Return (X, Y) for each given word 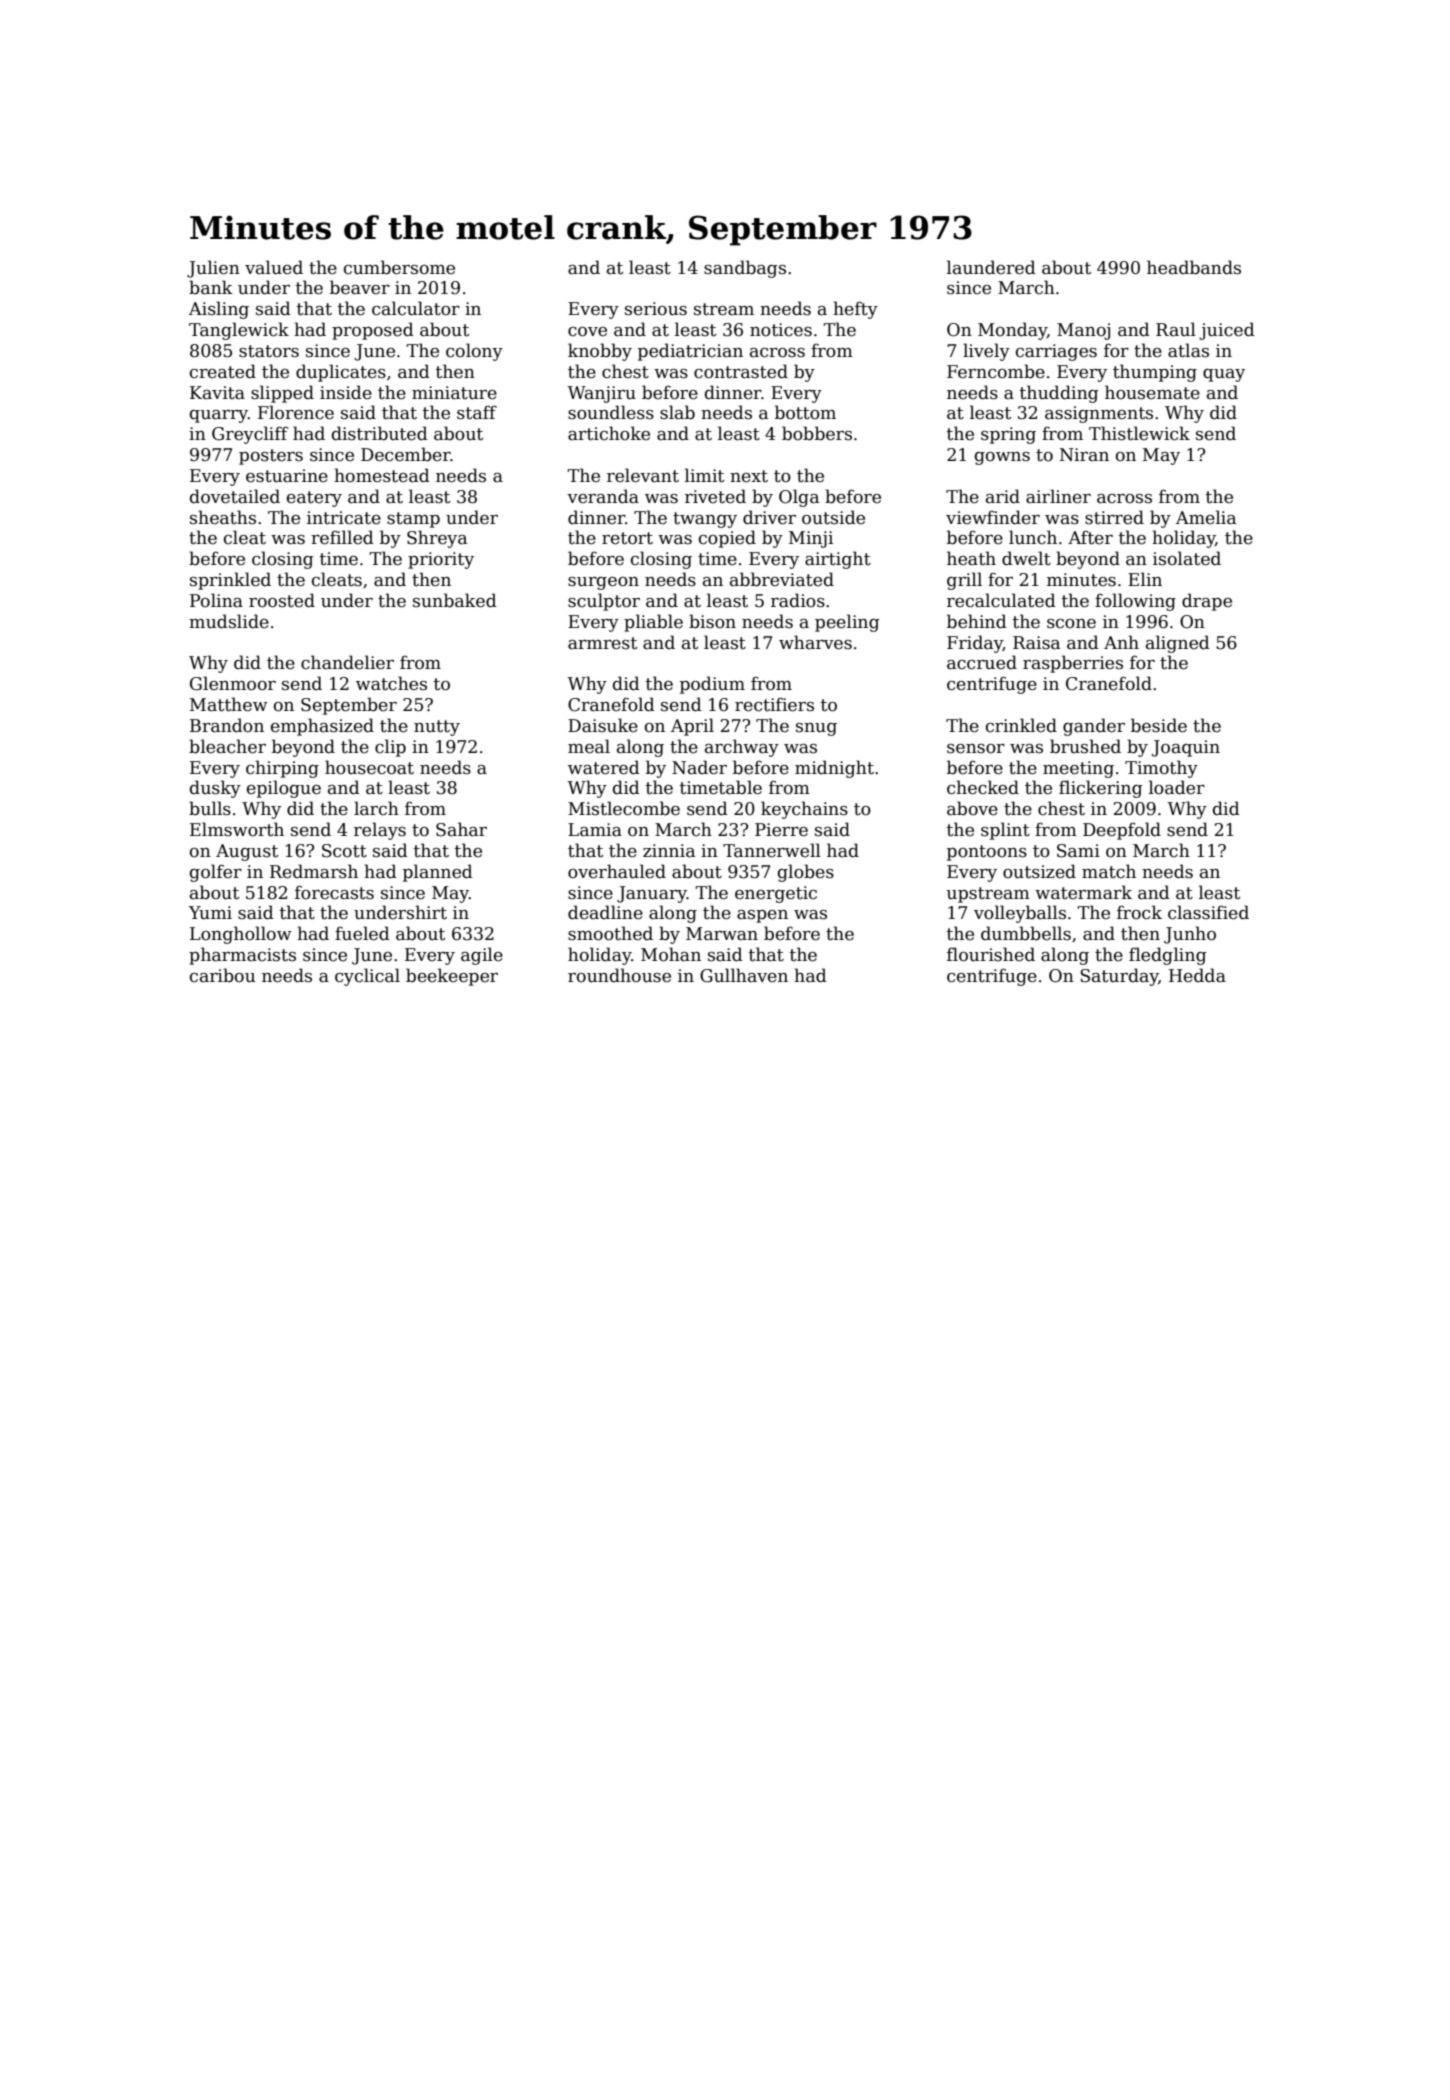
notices (781, 330)
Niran (1084, 455)
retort (627, 538)
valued (274, 267)
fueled (362, 933)
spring (1008, 435)
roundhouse (619, 975)
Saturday (1119, 977)
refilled (342, 537)
